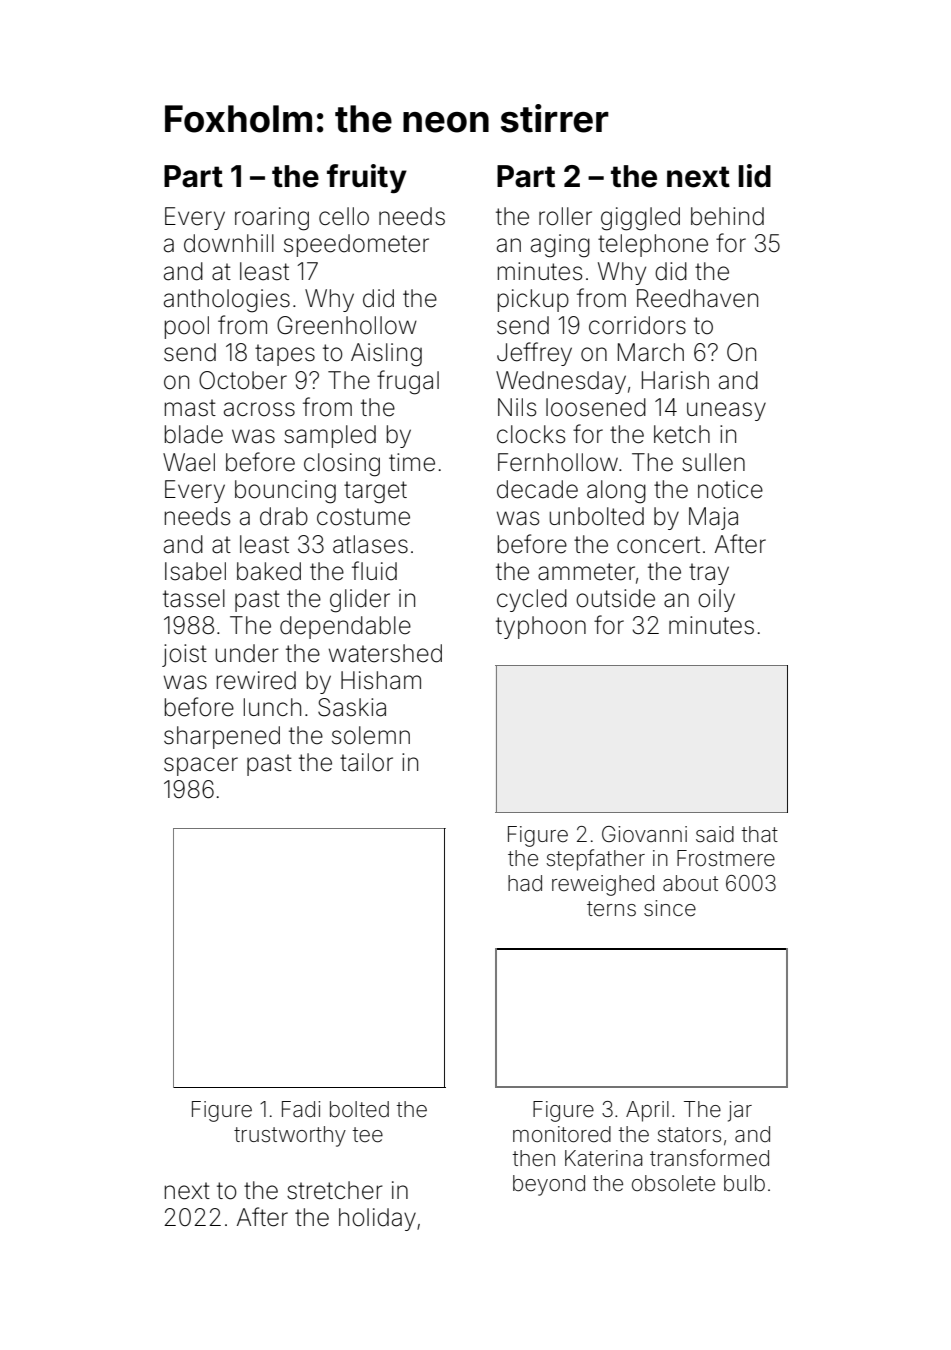 Image resolution: width=951 pixels, height=1350 pixels. Describe the element at coordinates (716, 600) in the screenshot. I see `oily` at that location.
